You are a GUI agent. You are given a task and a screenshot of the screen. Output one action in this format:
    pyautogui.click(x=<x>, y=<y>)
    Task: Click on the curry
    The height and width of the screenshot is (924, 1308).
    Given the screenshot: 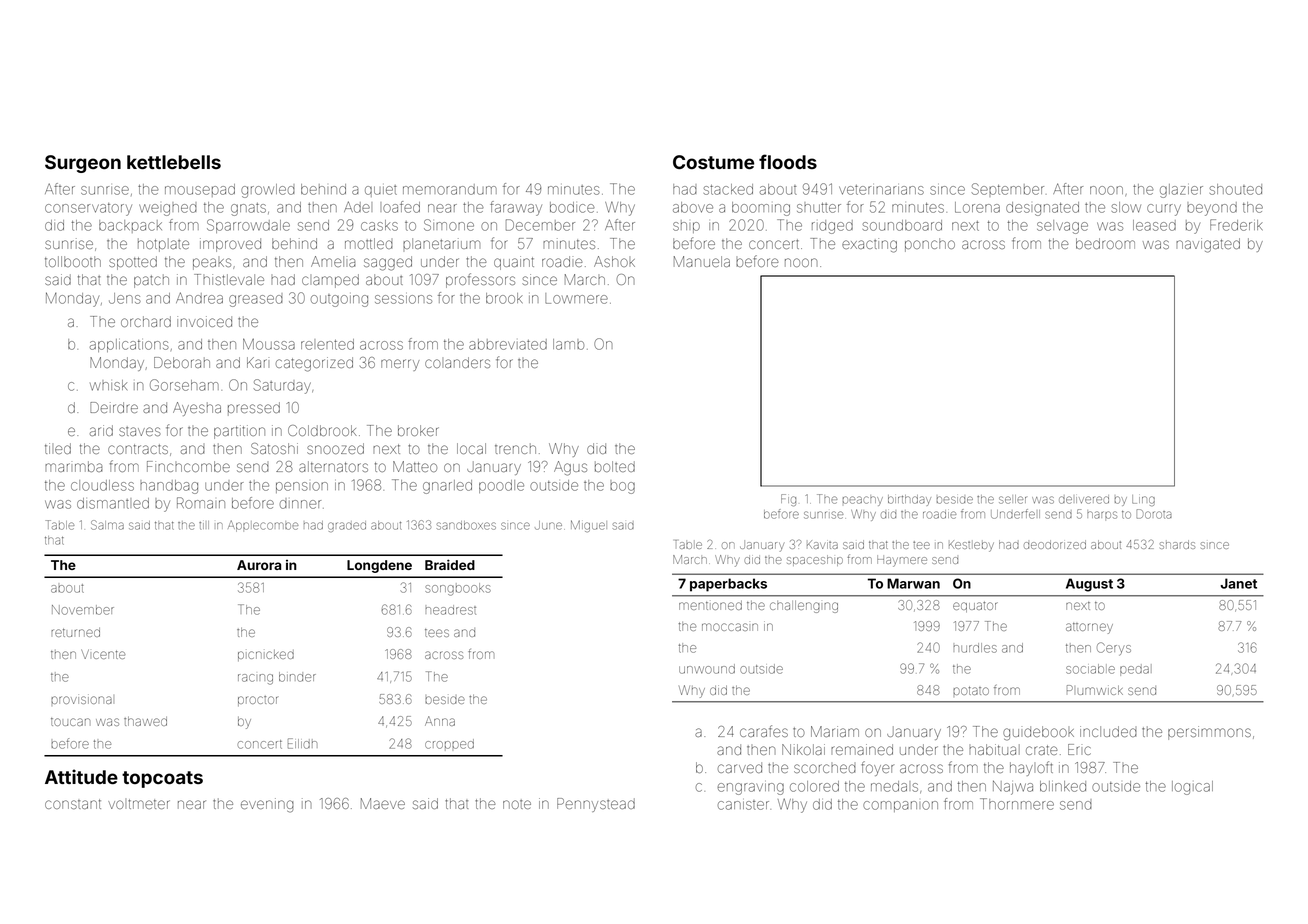 What is the action you would take?
    pyautogui.click(x=1164, y=210)
